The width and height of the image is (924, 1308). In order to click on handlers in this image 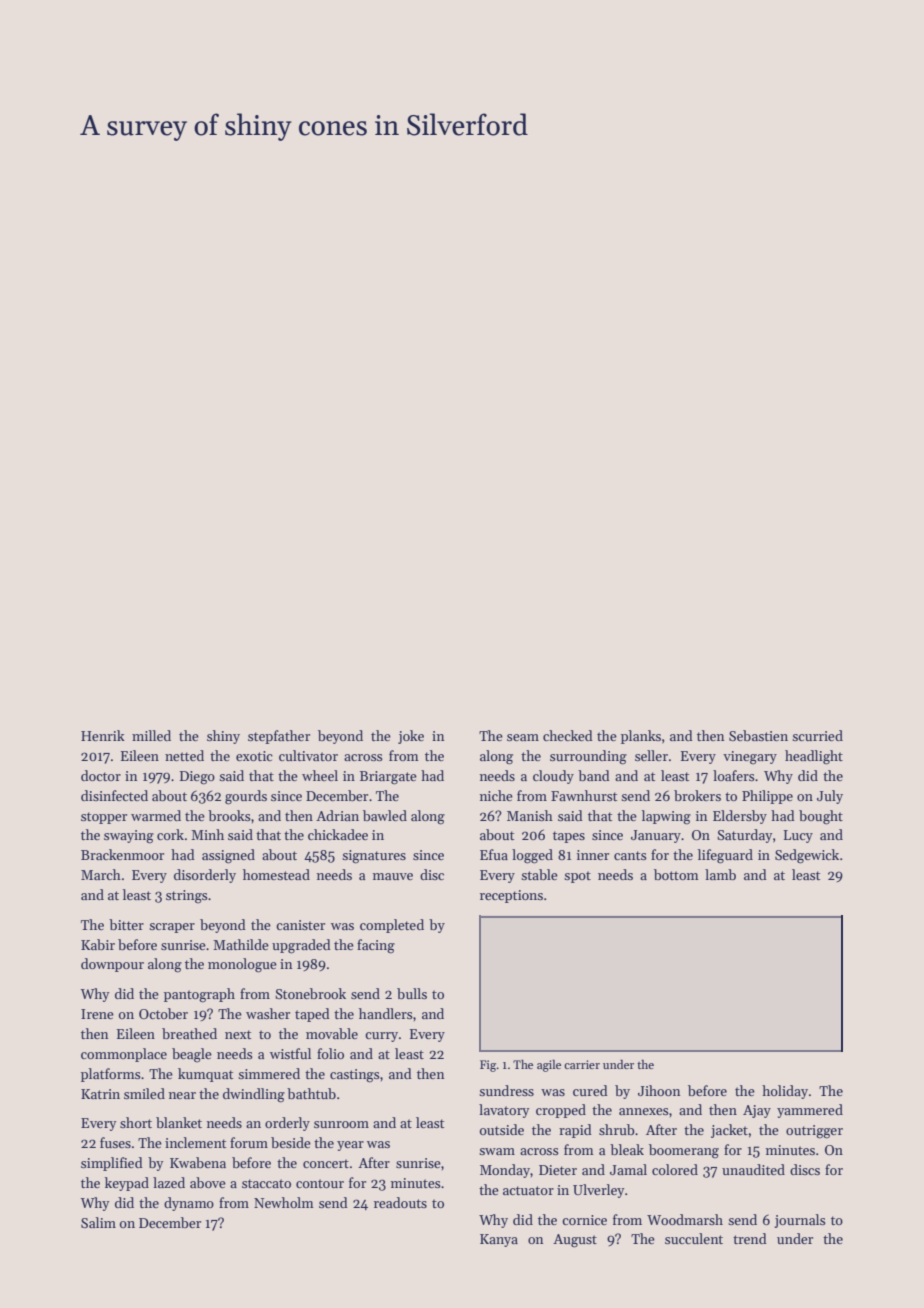, I will do `click(386, 1013)`.
